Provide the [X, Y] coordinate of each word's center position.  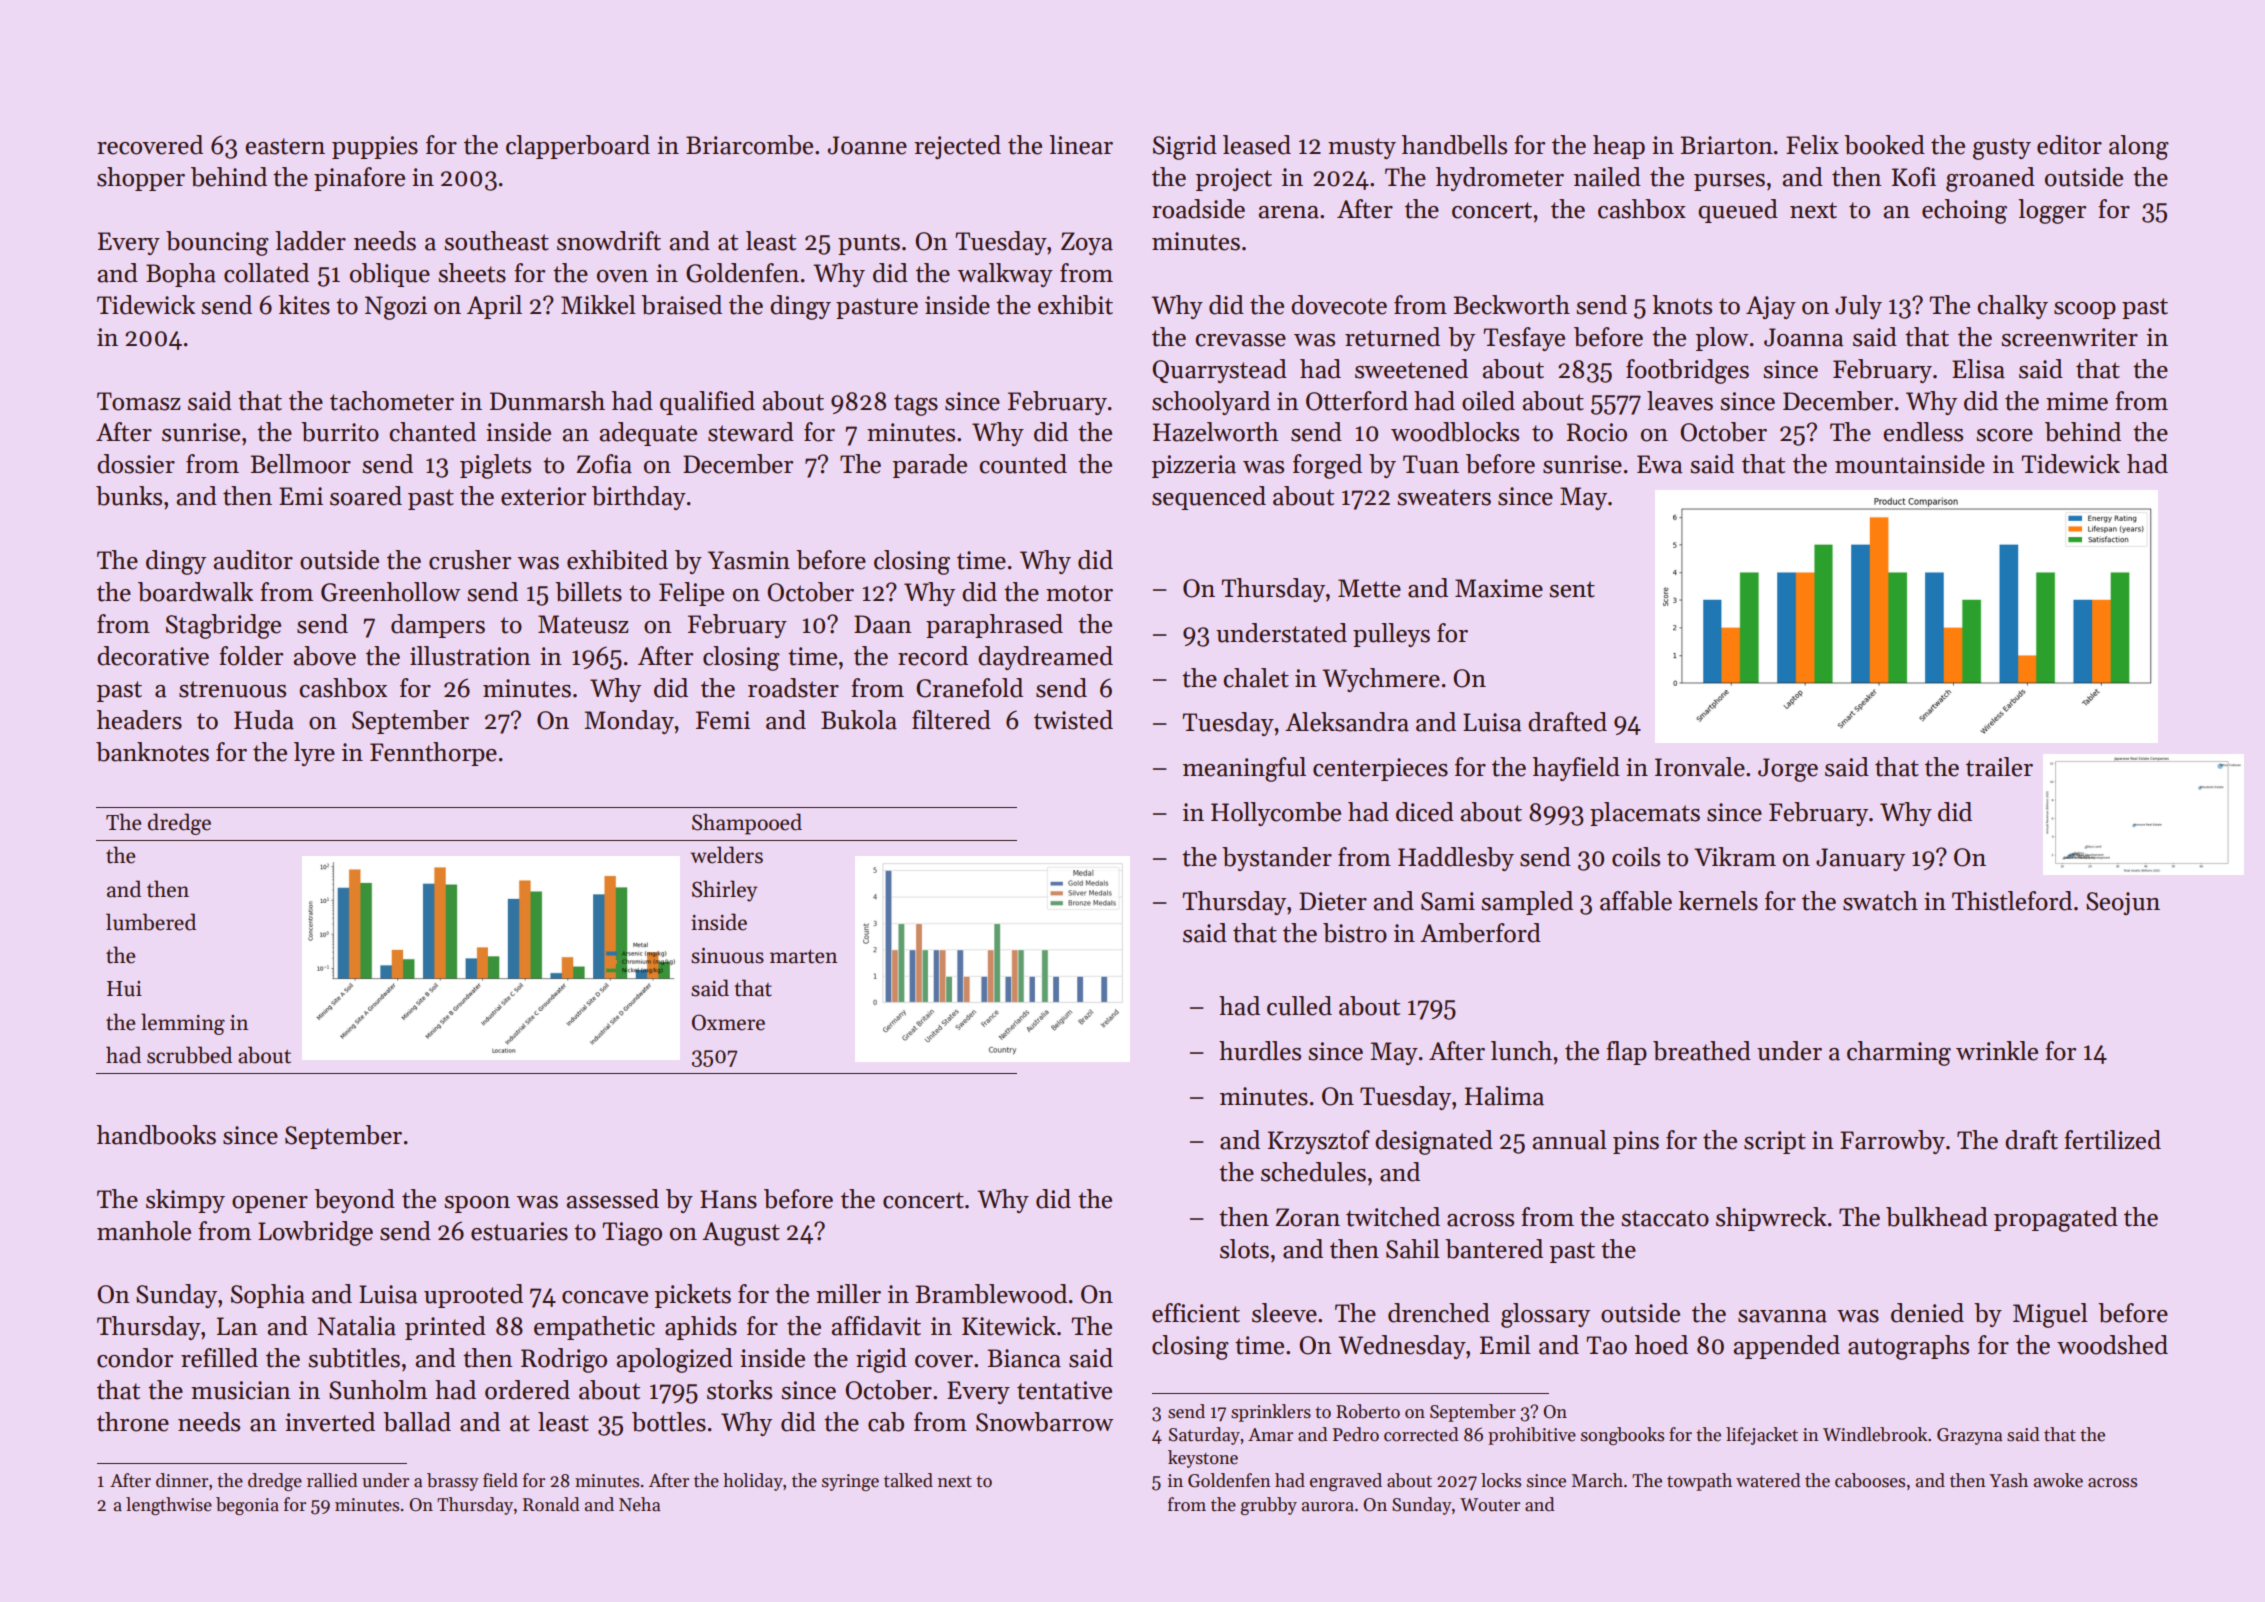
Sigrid [1185, 147]
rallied [332, 1480]
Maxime [1499, 588]
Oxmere [728, 1022]
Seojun [2123, 903]
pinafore [359, 179]
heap [1619, 147]
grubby [1268, 1506]
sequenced [1209, 498]
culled [1299, 1006]
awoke [2058, 1480]
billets [588, 592]
